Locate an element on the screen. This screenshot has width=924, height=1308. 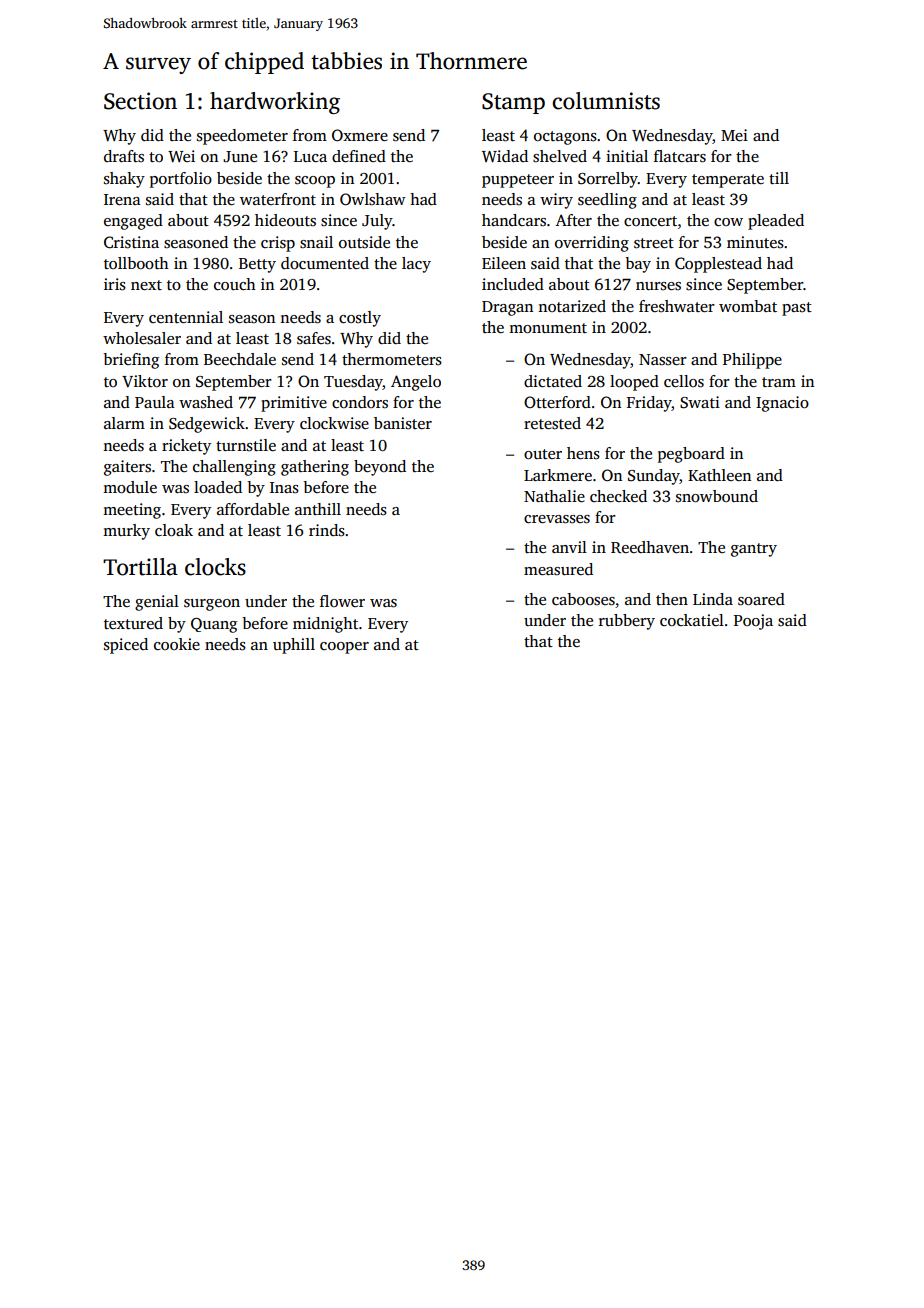
Mei is located at coordinates (734, 135).
